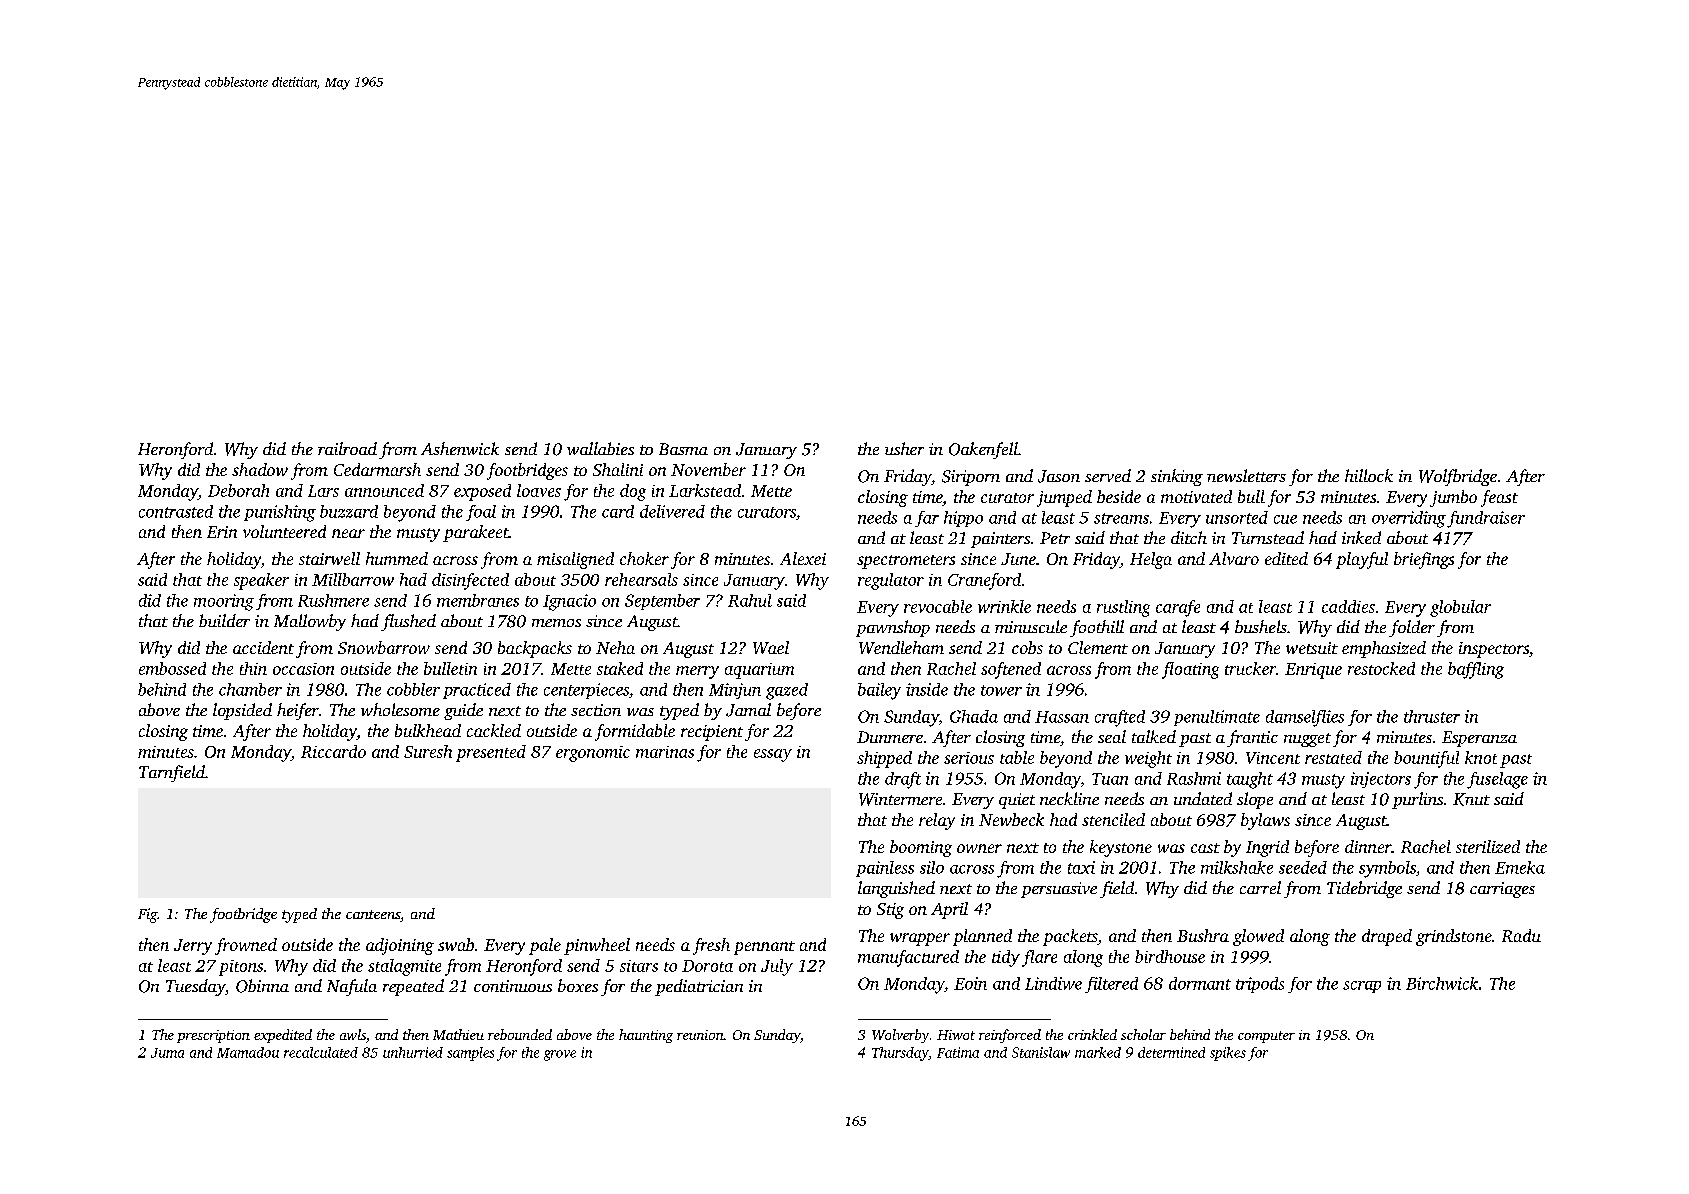 The height and width of the screenshot is (1194, 1689). What do you see at coordinates (384, 647) in the screenshot?
I see `Snowbarrow` at bounding box center [384, 647].
